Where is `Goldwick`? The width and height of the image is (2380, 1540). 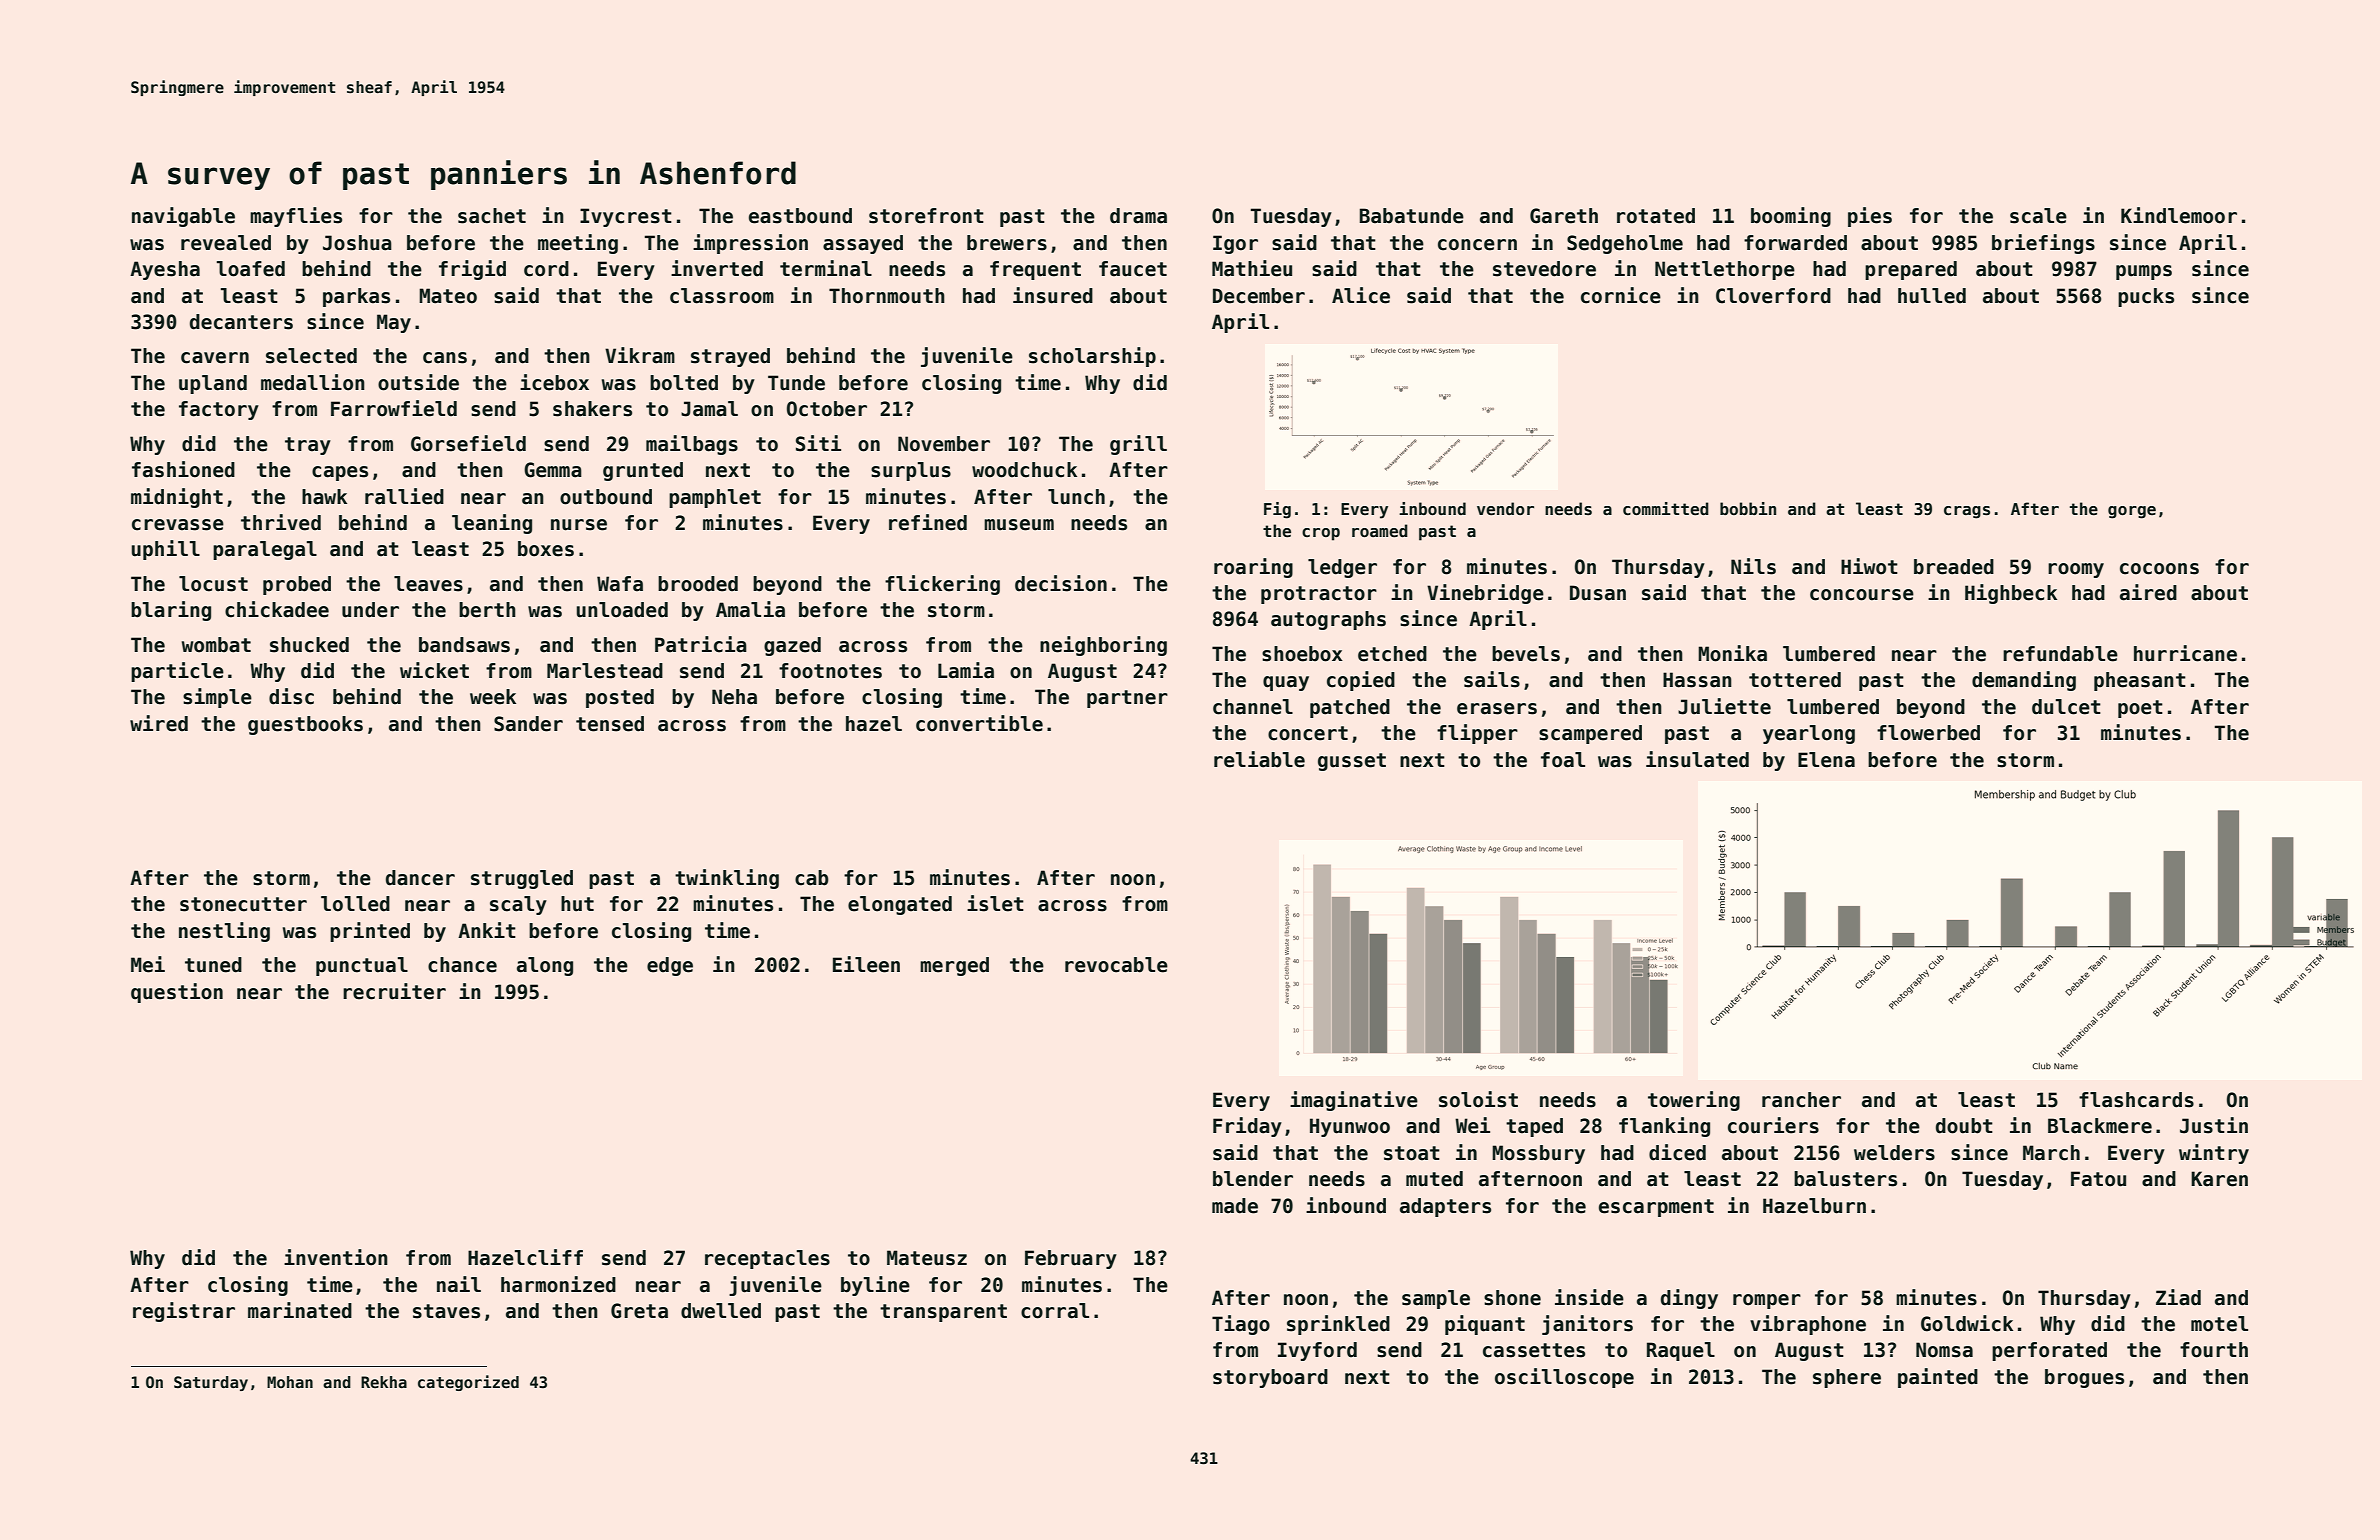 Goldwick is located at coordinates (1967, 1323).
